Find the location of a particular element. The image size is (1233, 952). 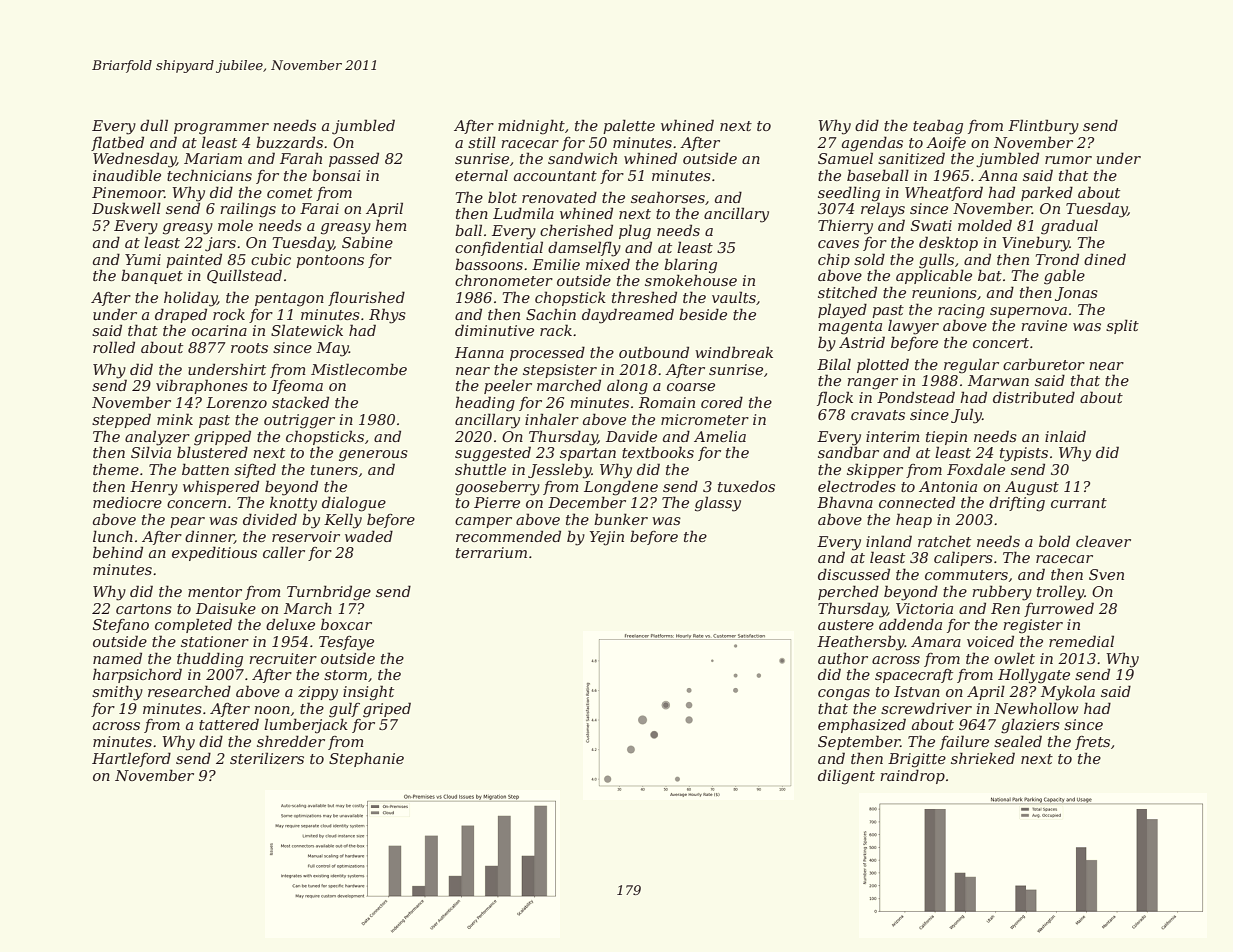

Pierre is located at coordinates (497, 502).
